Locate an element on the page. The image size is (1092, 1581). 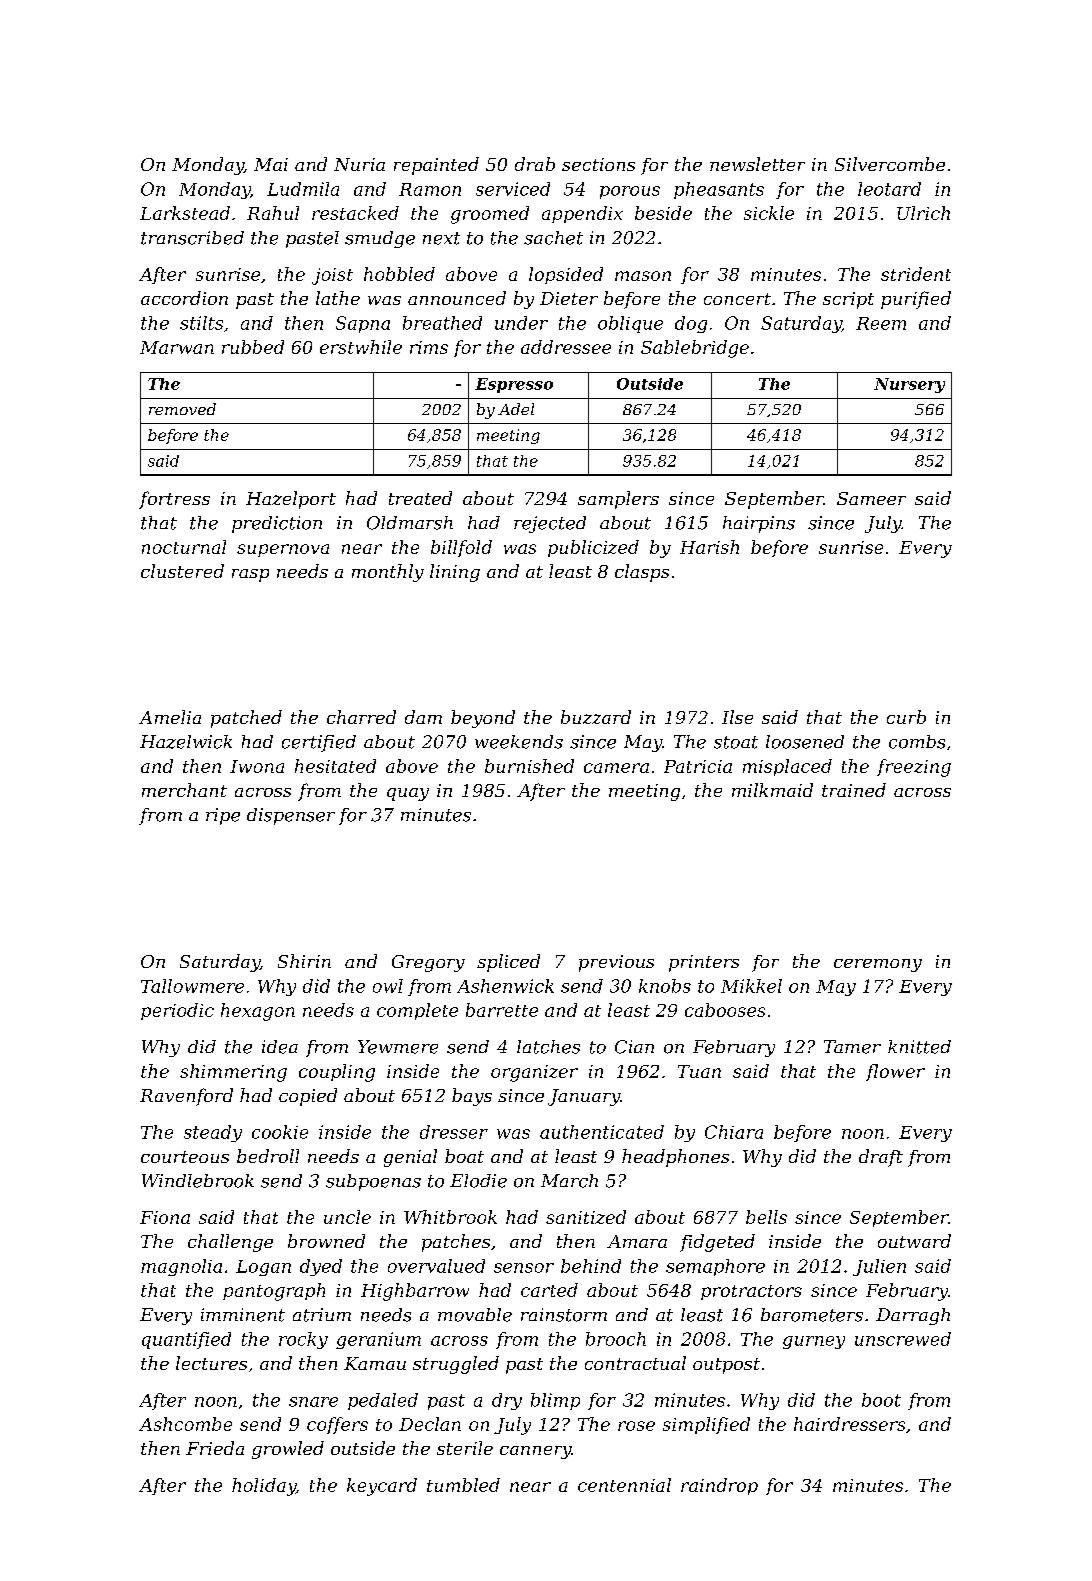
trained is located at coordinates (854, 790).
